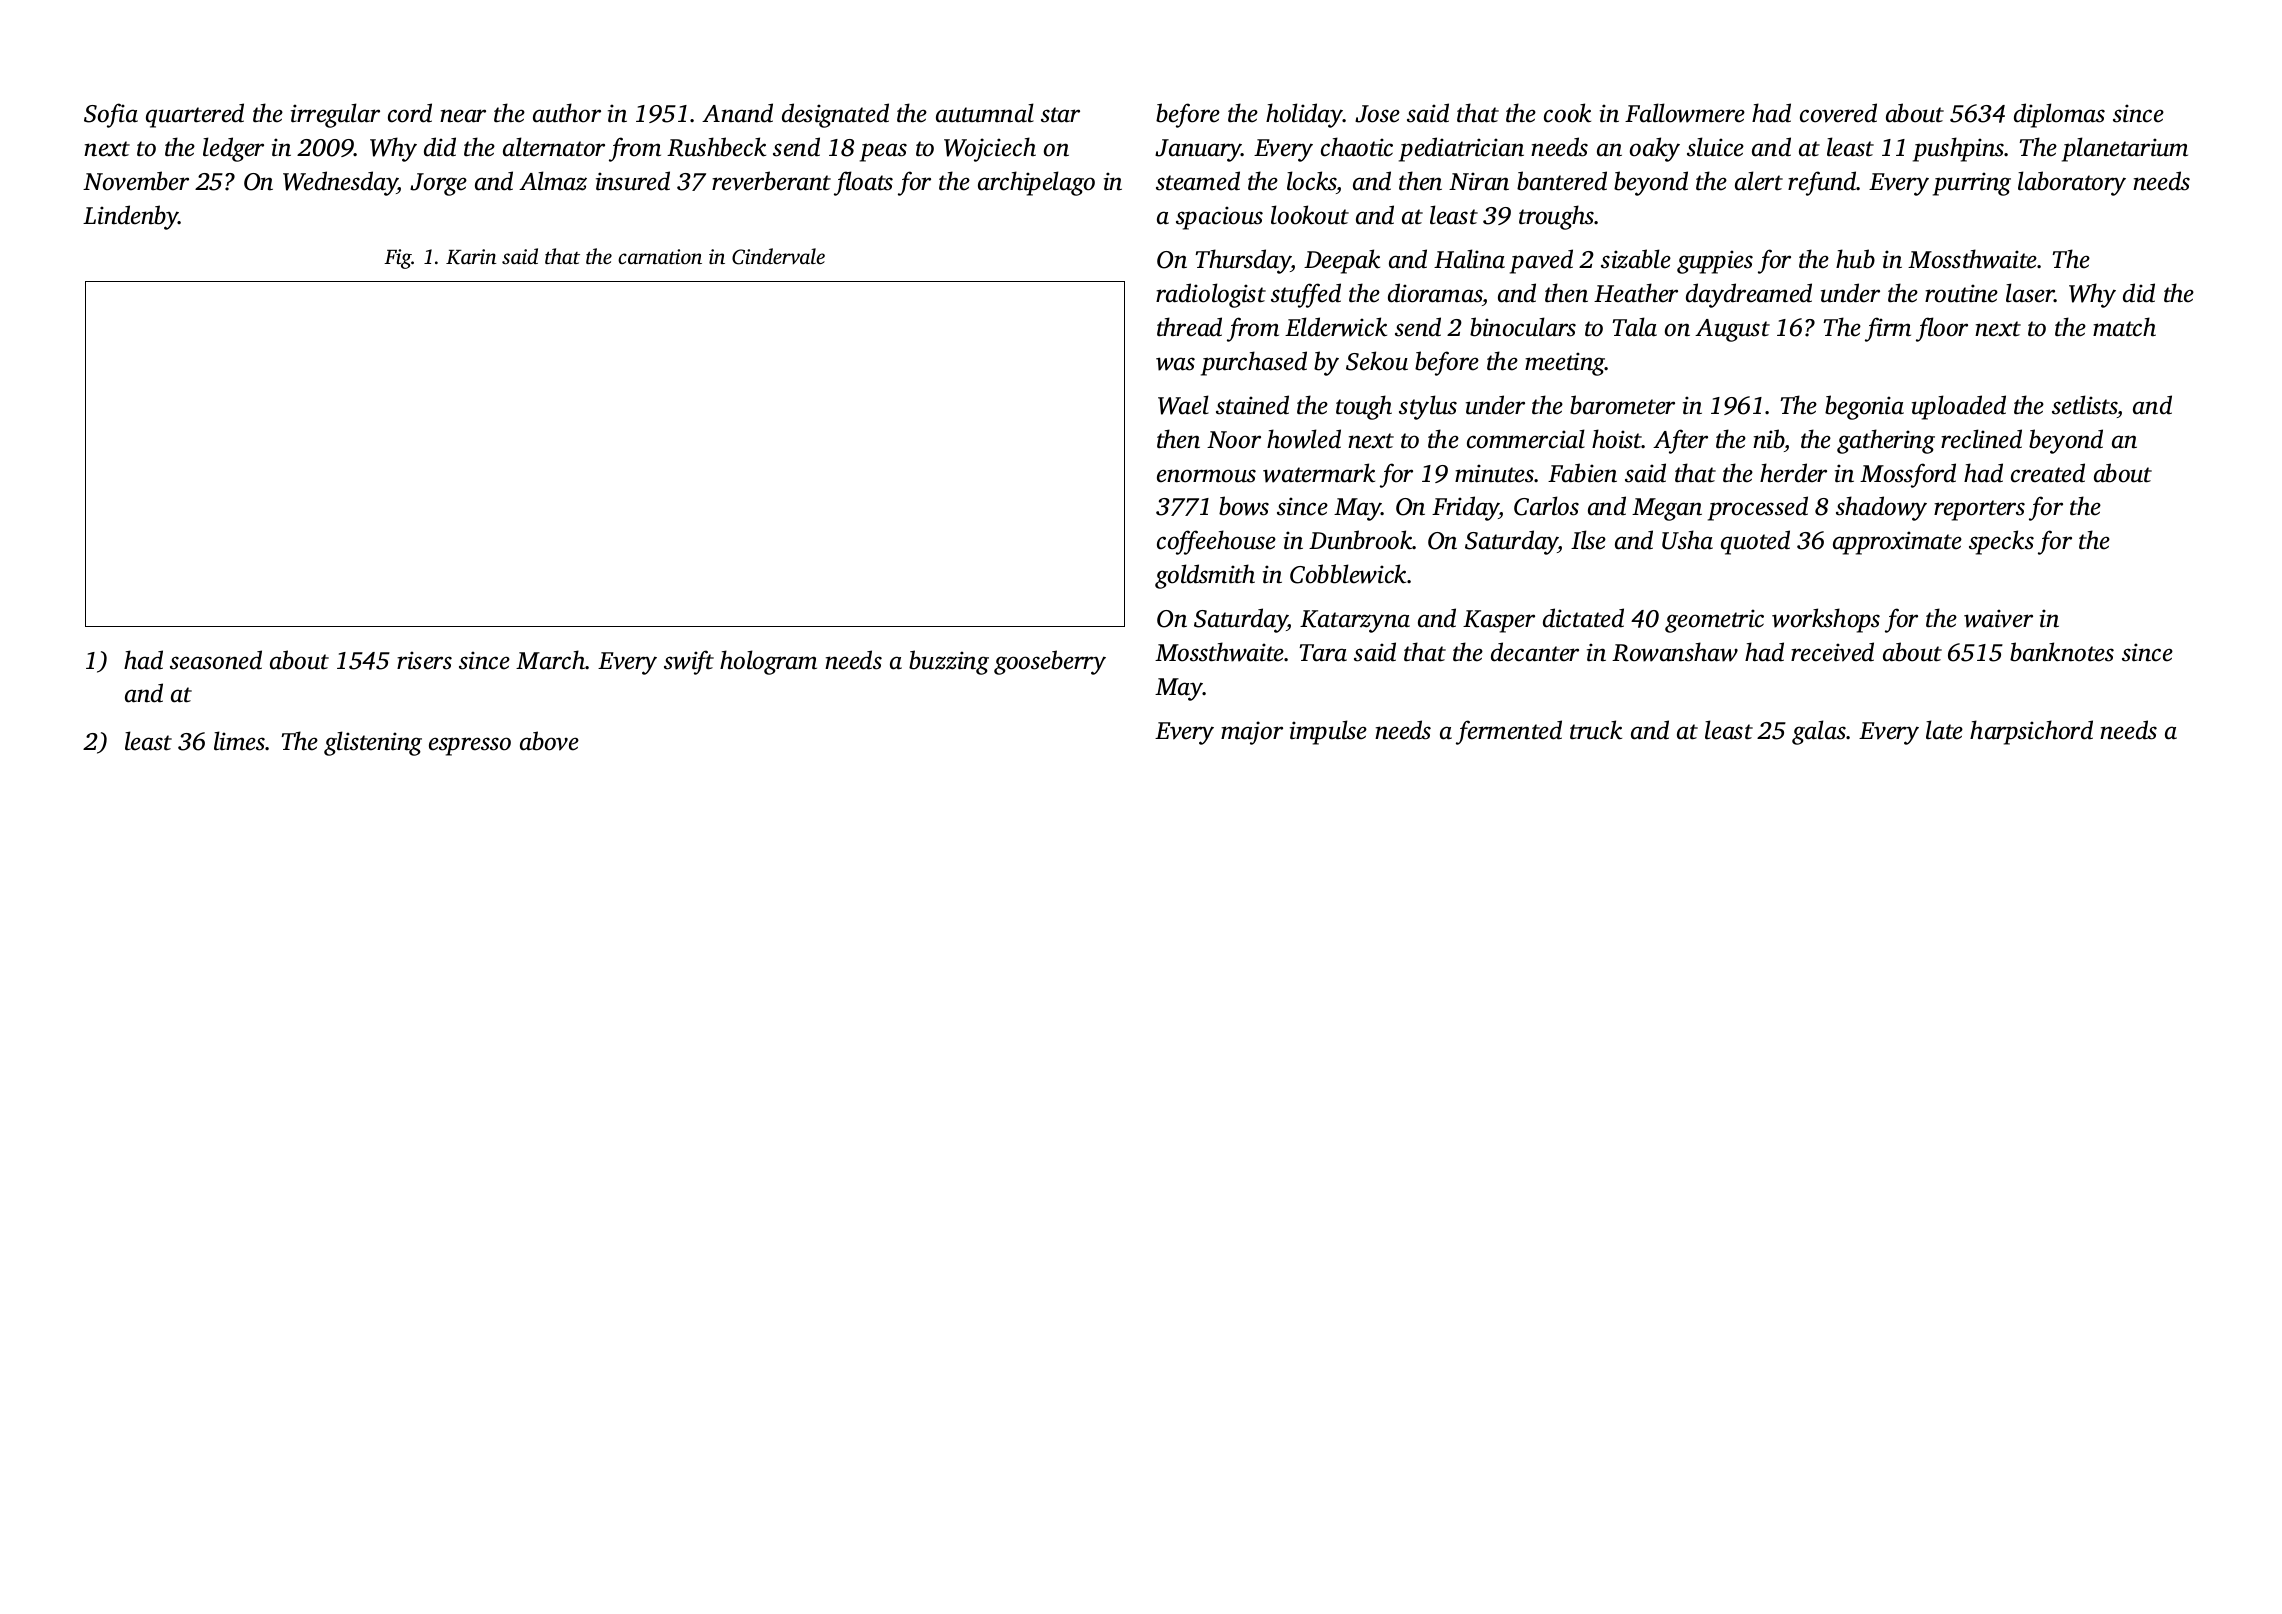  What do you see at coordinates (1216, 542) in the document?
I see `coffeehouse` at bounding box center [1216, 542].
